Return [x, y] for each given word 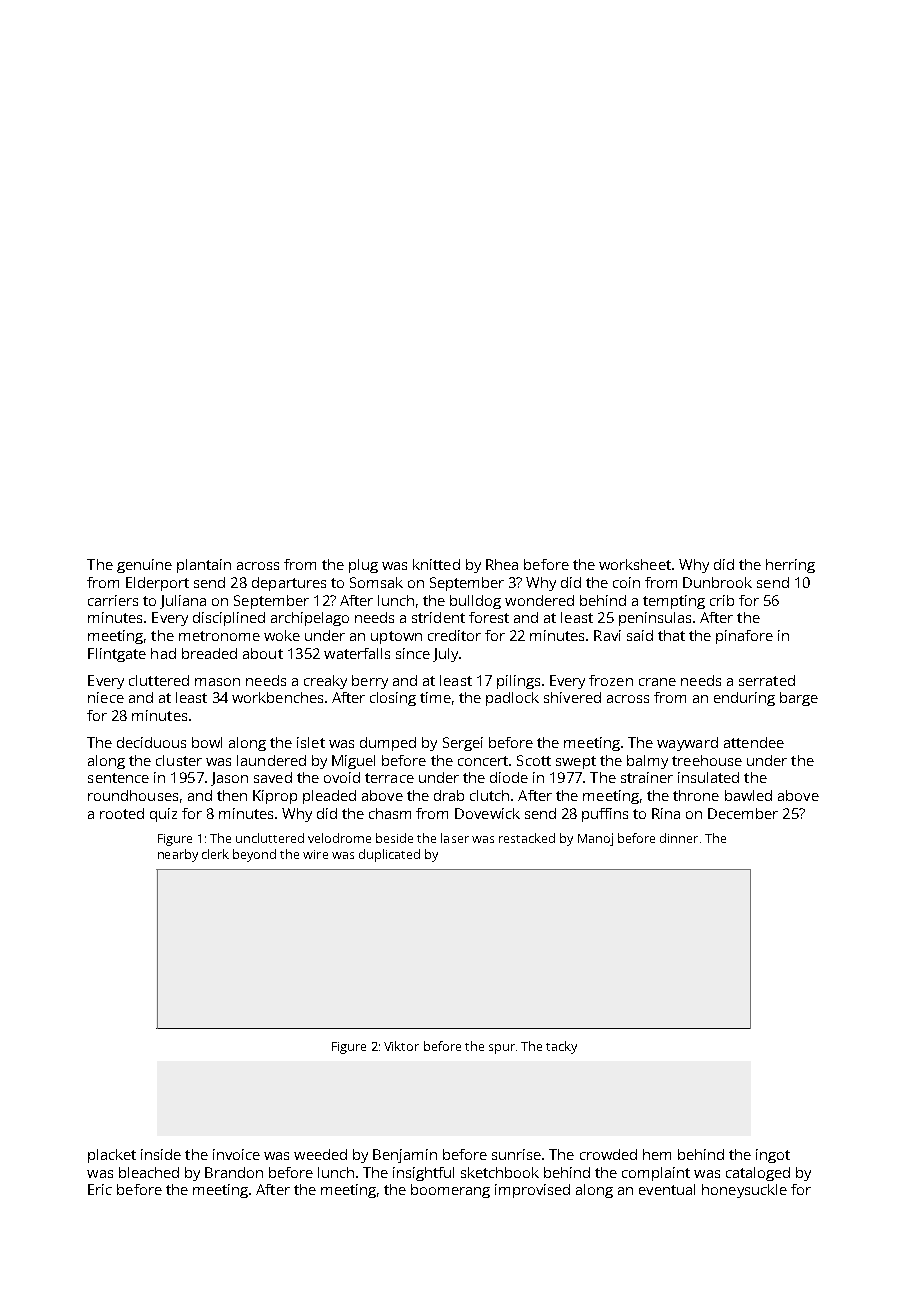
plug [363, 566]
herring [790, 566]
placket [112, 1156]
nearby [178, 855]
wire [315, 854]
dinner [679, 838]
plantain [204, 566]
